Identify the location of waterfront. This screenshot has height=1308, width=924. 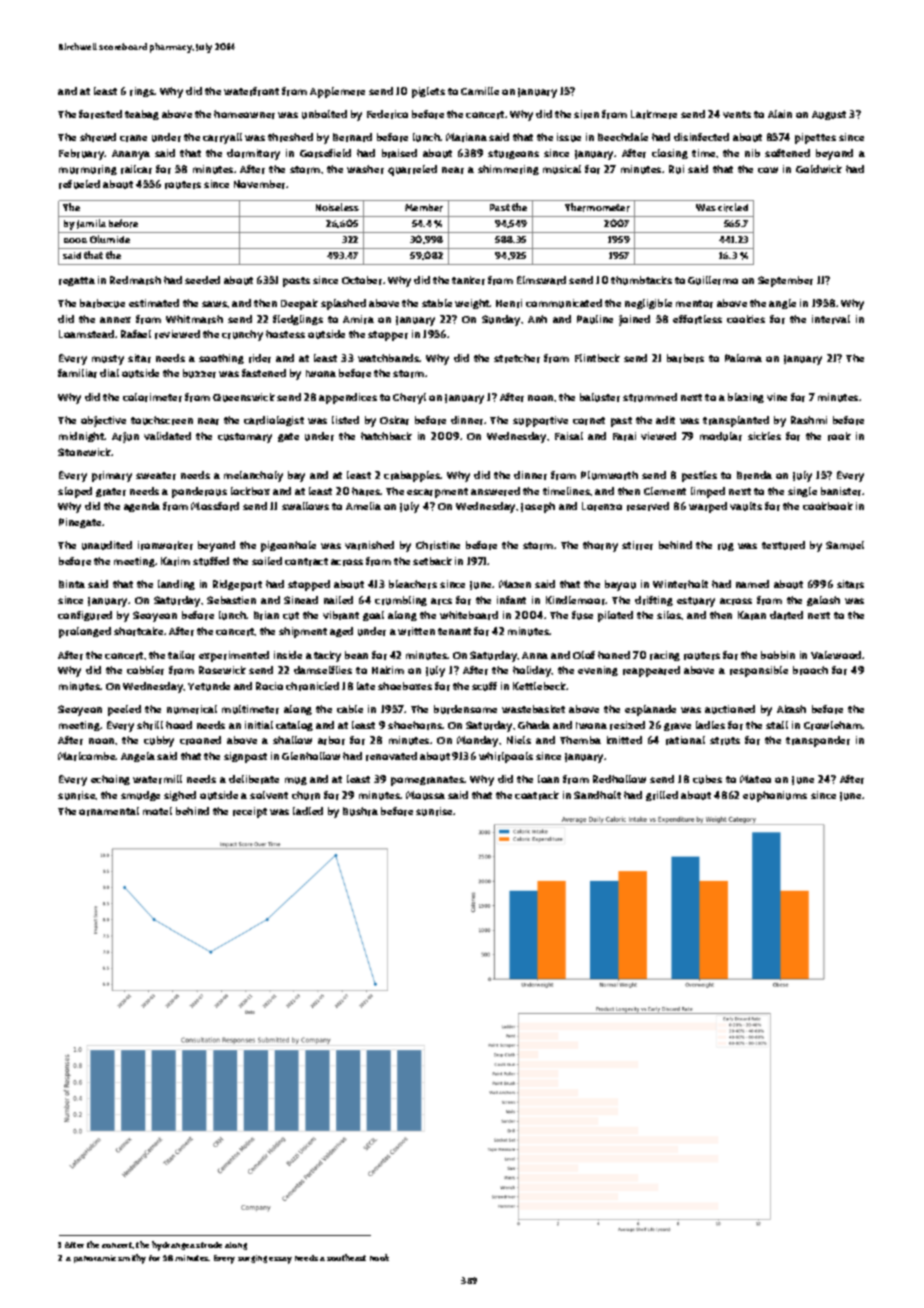
(251, 91).
